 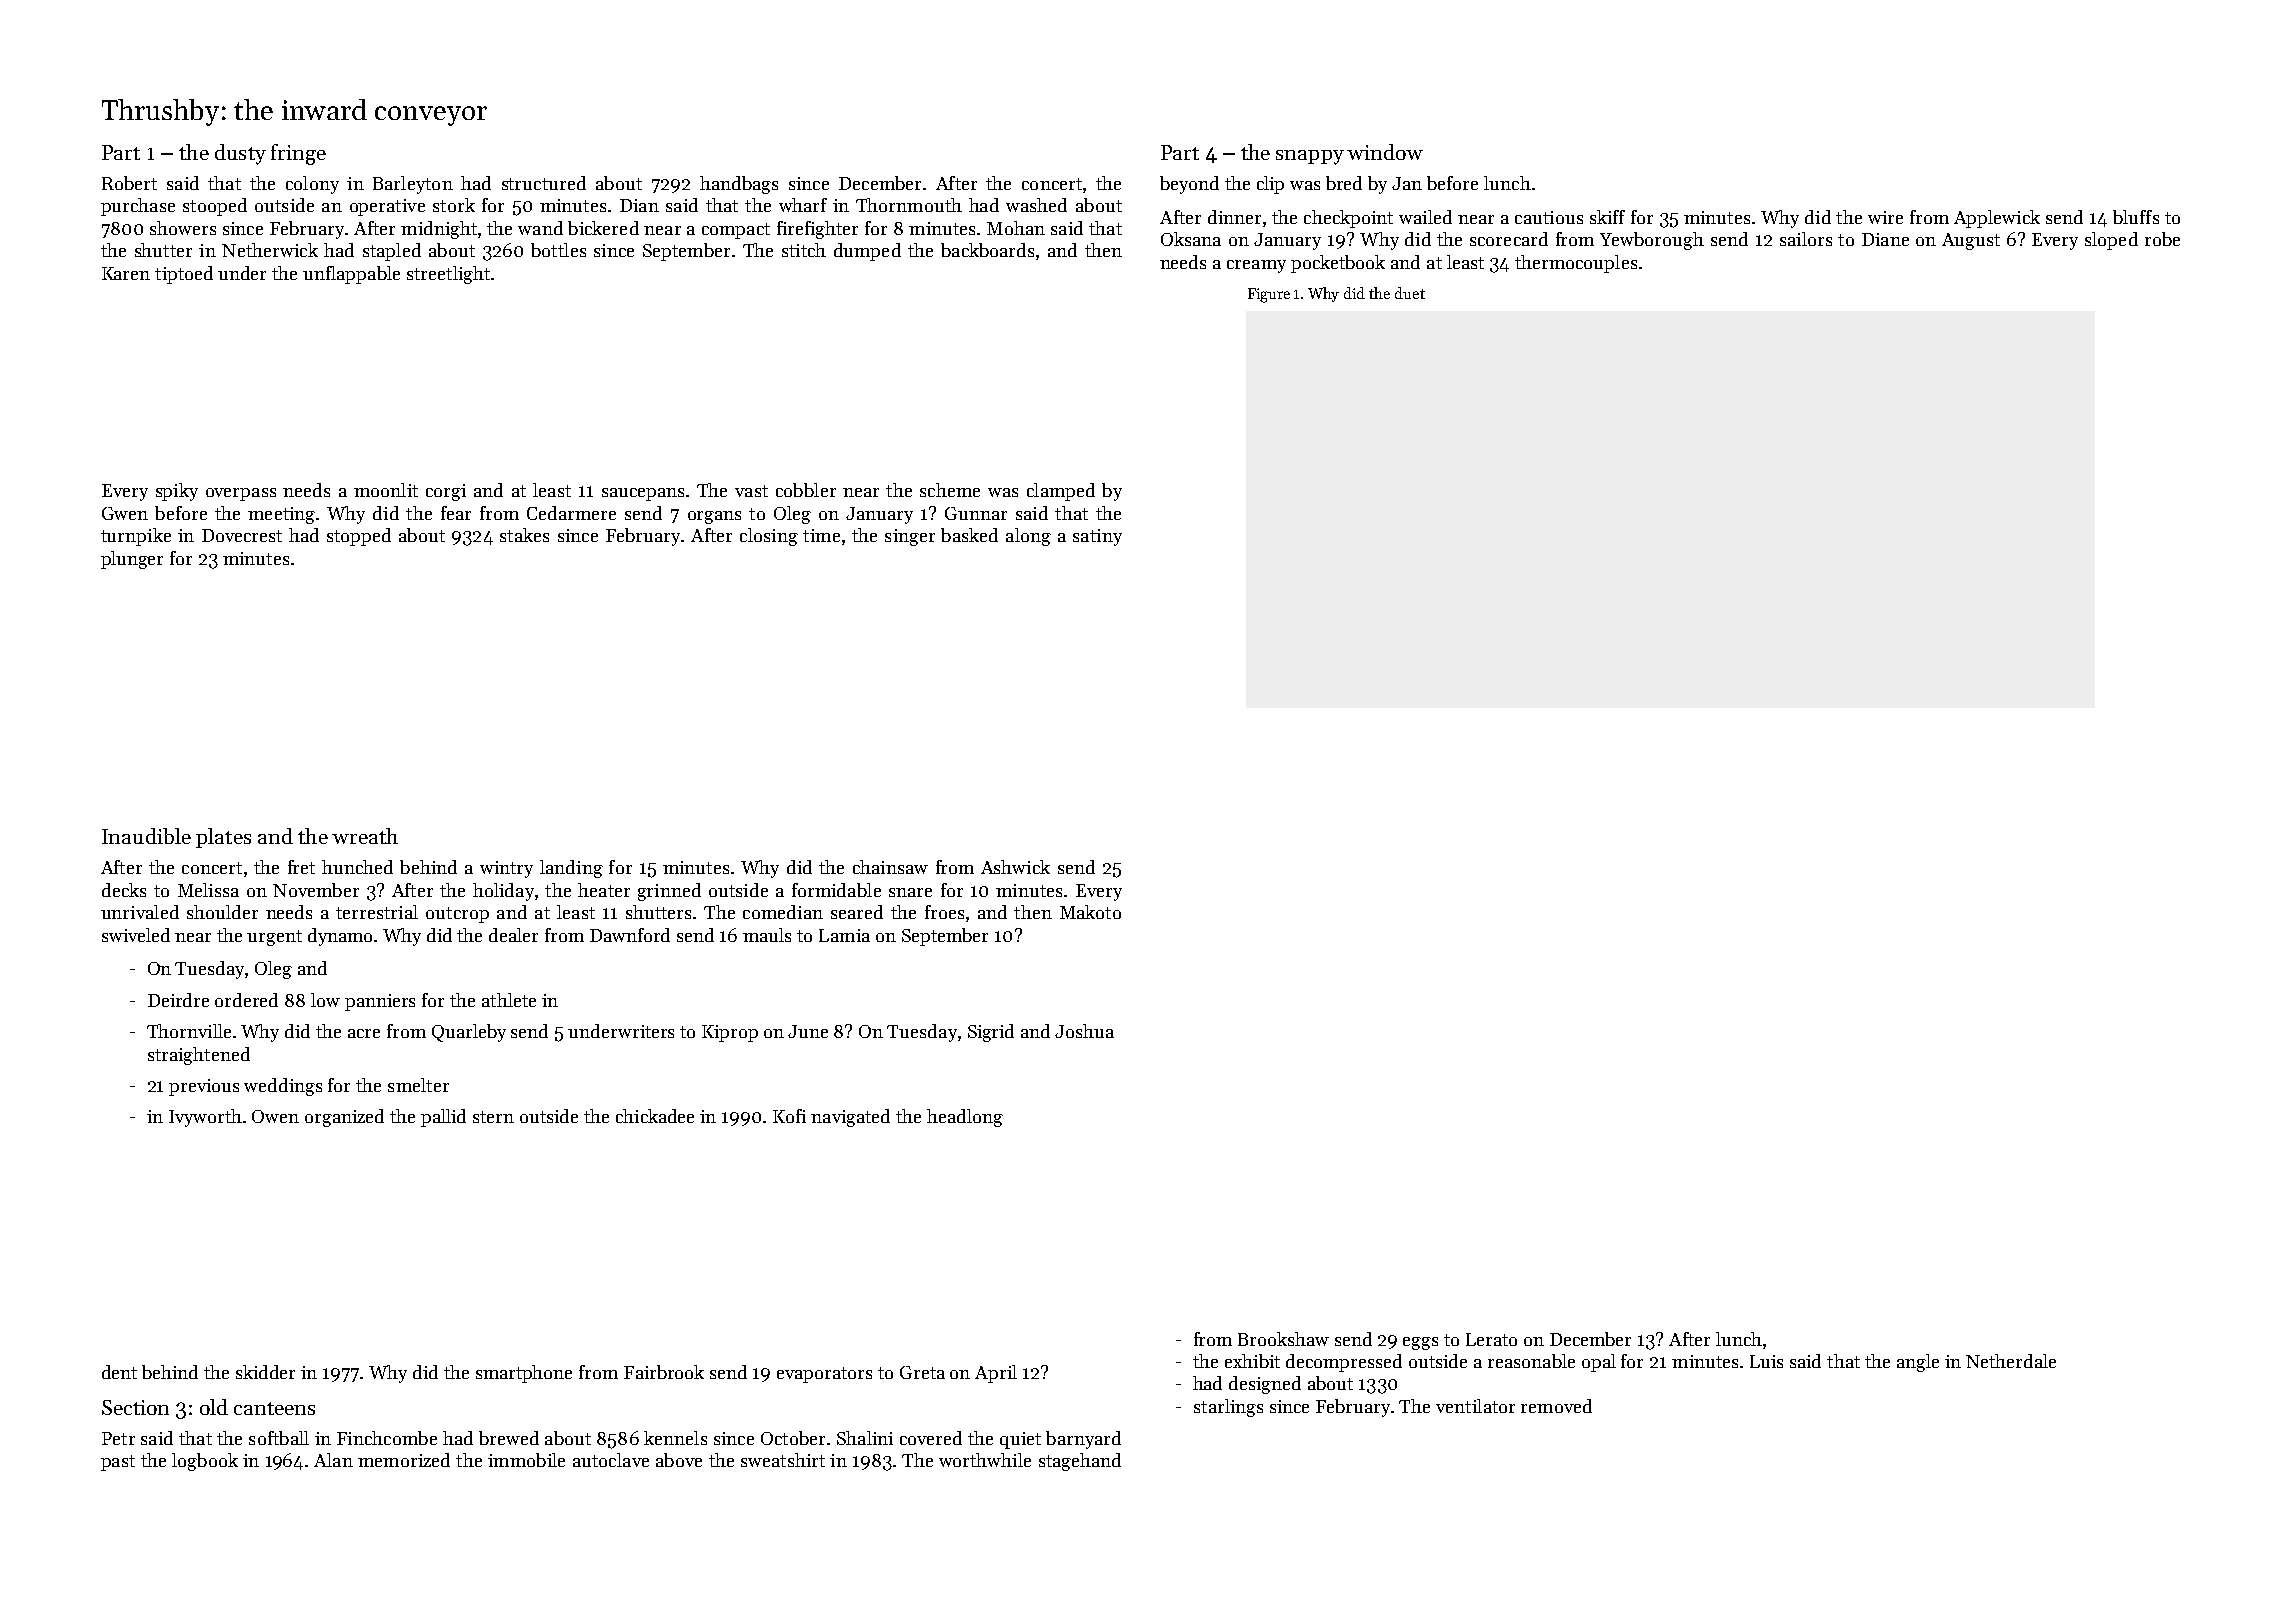 I want to click on smelter, so click(x=418, y=1085).
